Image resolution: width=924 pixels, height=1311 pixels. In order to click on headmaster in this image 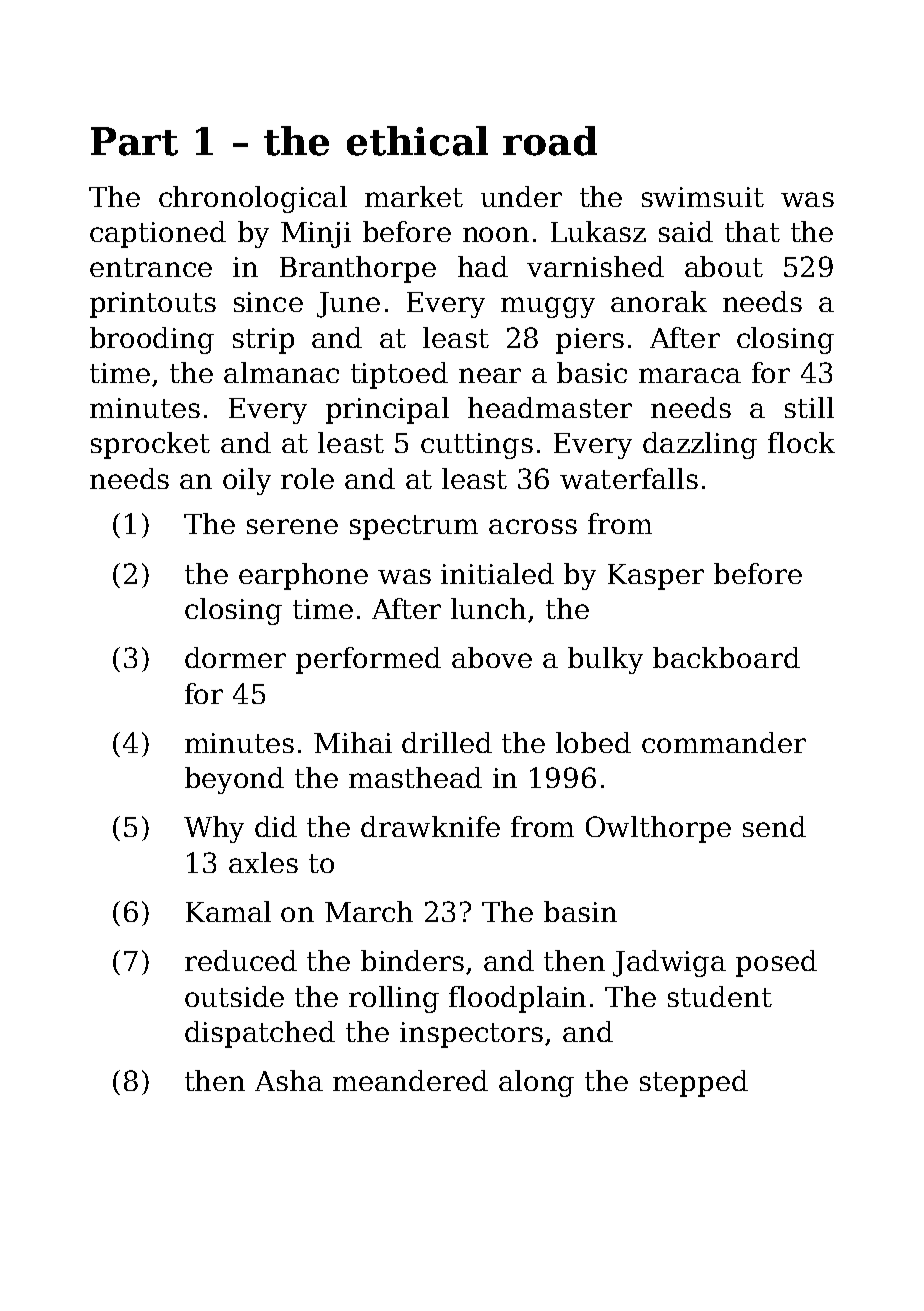, I will do `click(550, 407)`.
